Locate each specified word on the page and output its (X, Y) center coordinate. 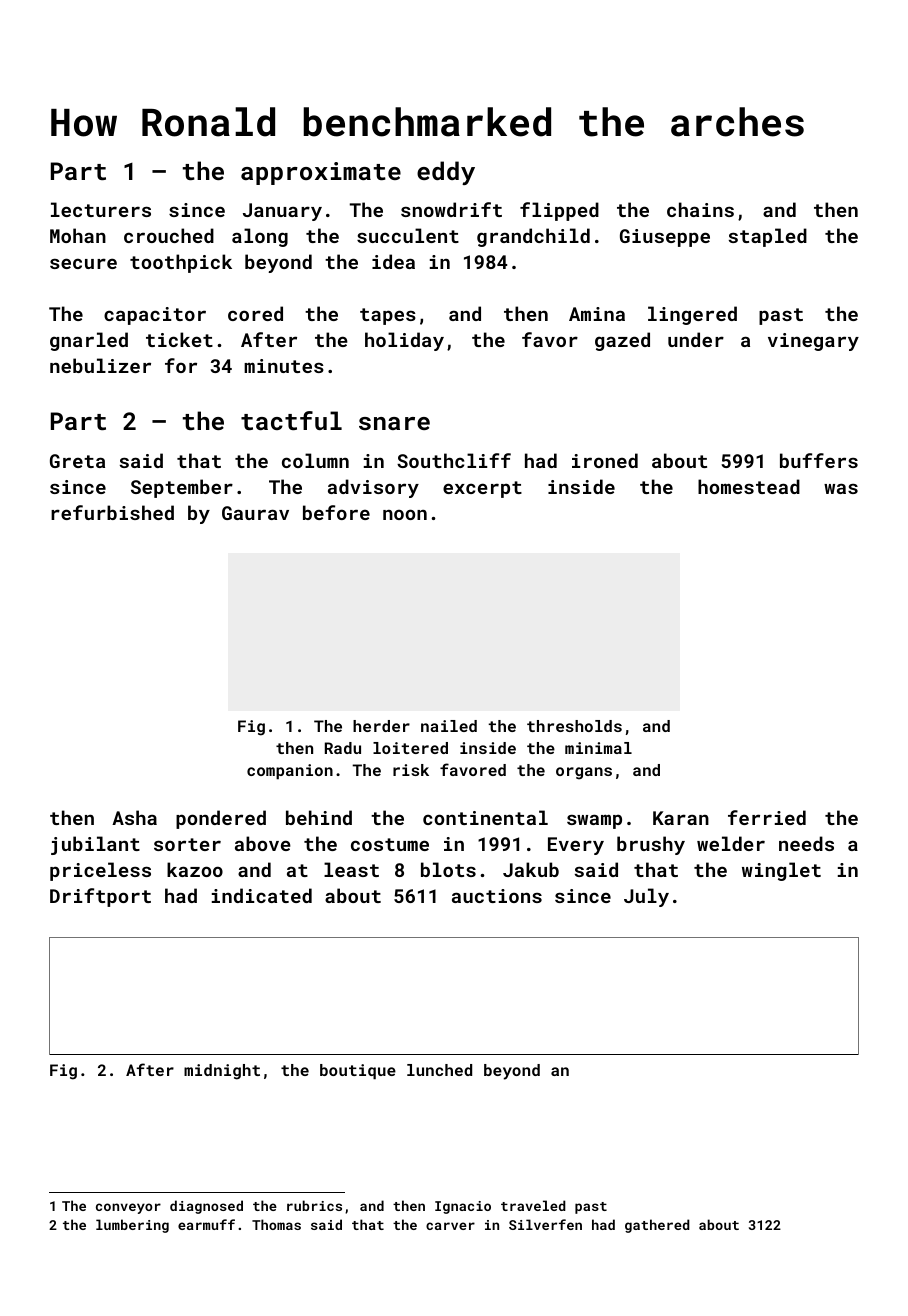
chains (700, 209)
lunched (439, 1070)
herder (381, 726)
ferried (767, 817)
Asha (134, 817)
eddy (446, 173)
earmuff (206, 1224)
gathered (657, 1226)
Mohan (78, 235)
